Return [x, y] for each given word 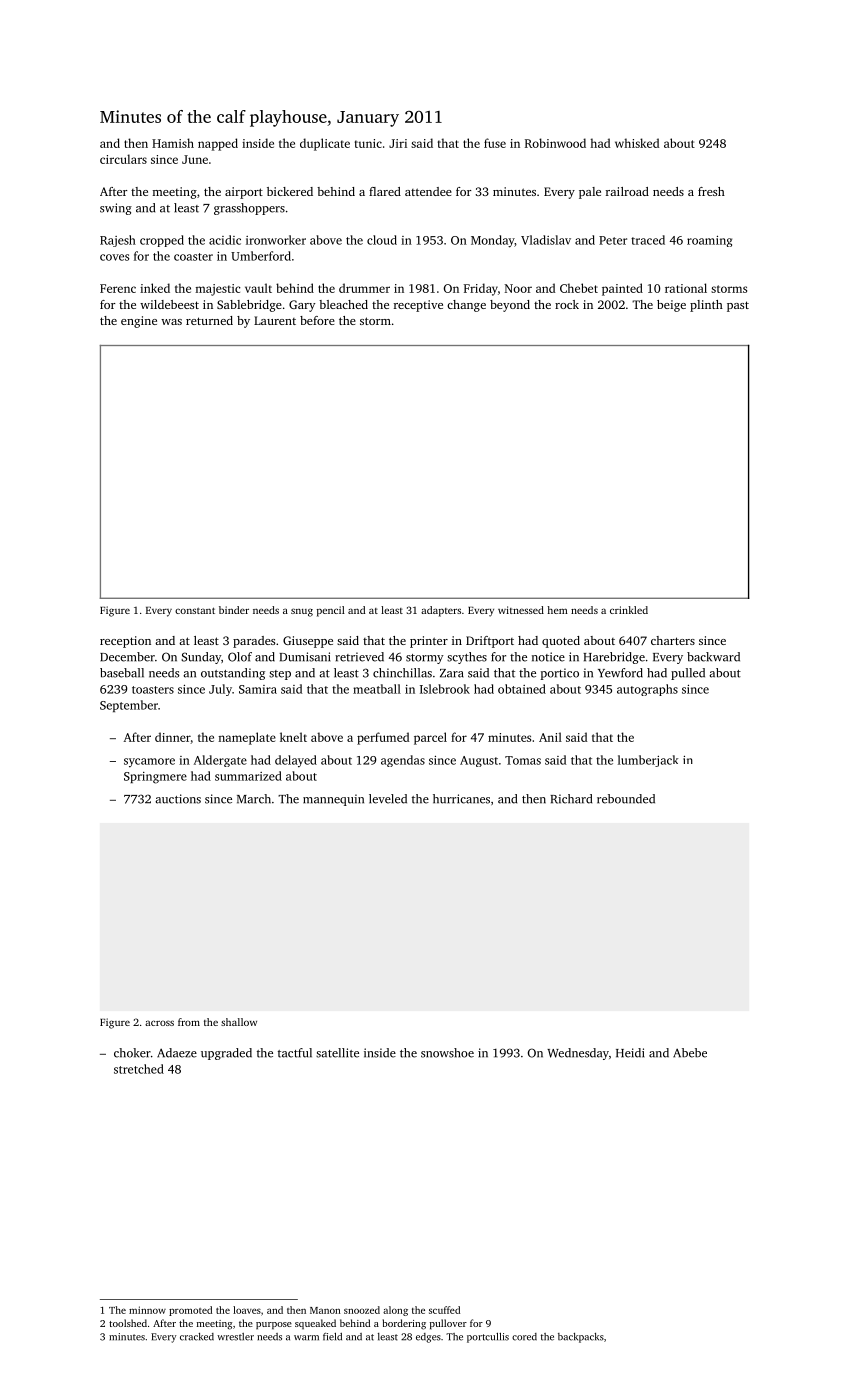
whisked [637, 143]
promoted [190, 1311]
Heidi [630, 1053]
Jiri [398, 143]
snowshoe [447, 1053]
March [254, 799]
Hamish [173, 143]
